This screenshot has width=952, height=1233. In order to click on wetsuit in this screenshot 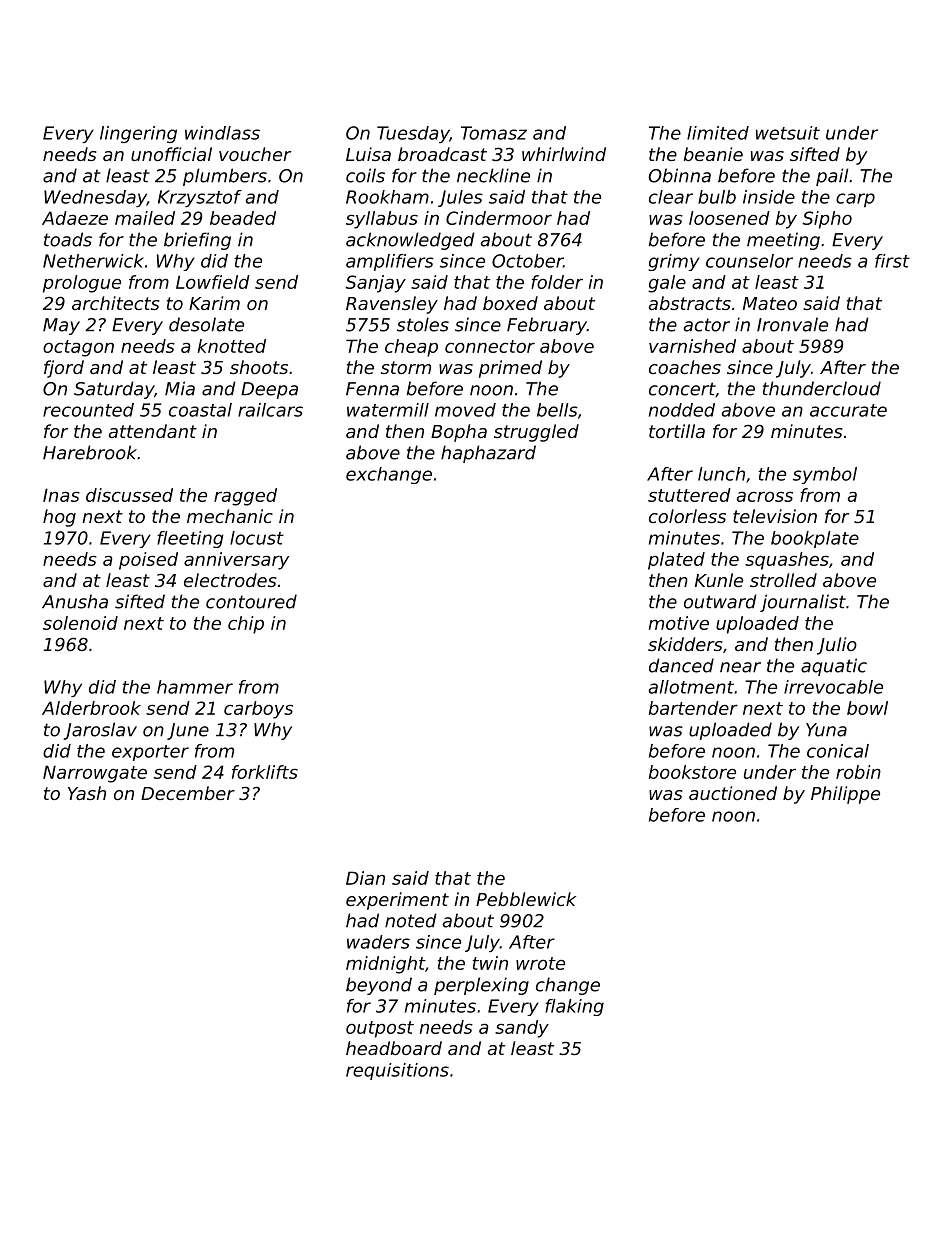, I will do `click(788, 133)`.
